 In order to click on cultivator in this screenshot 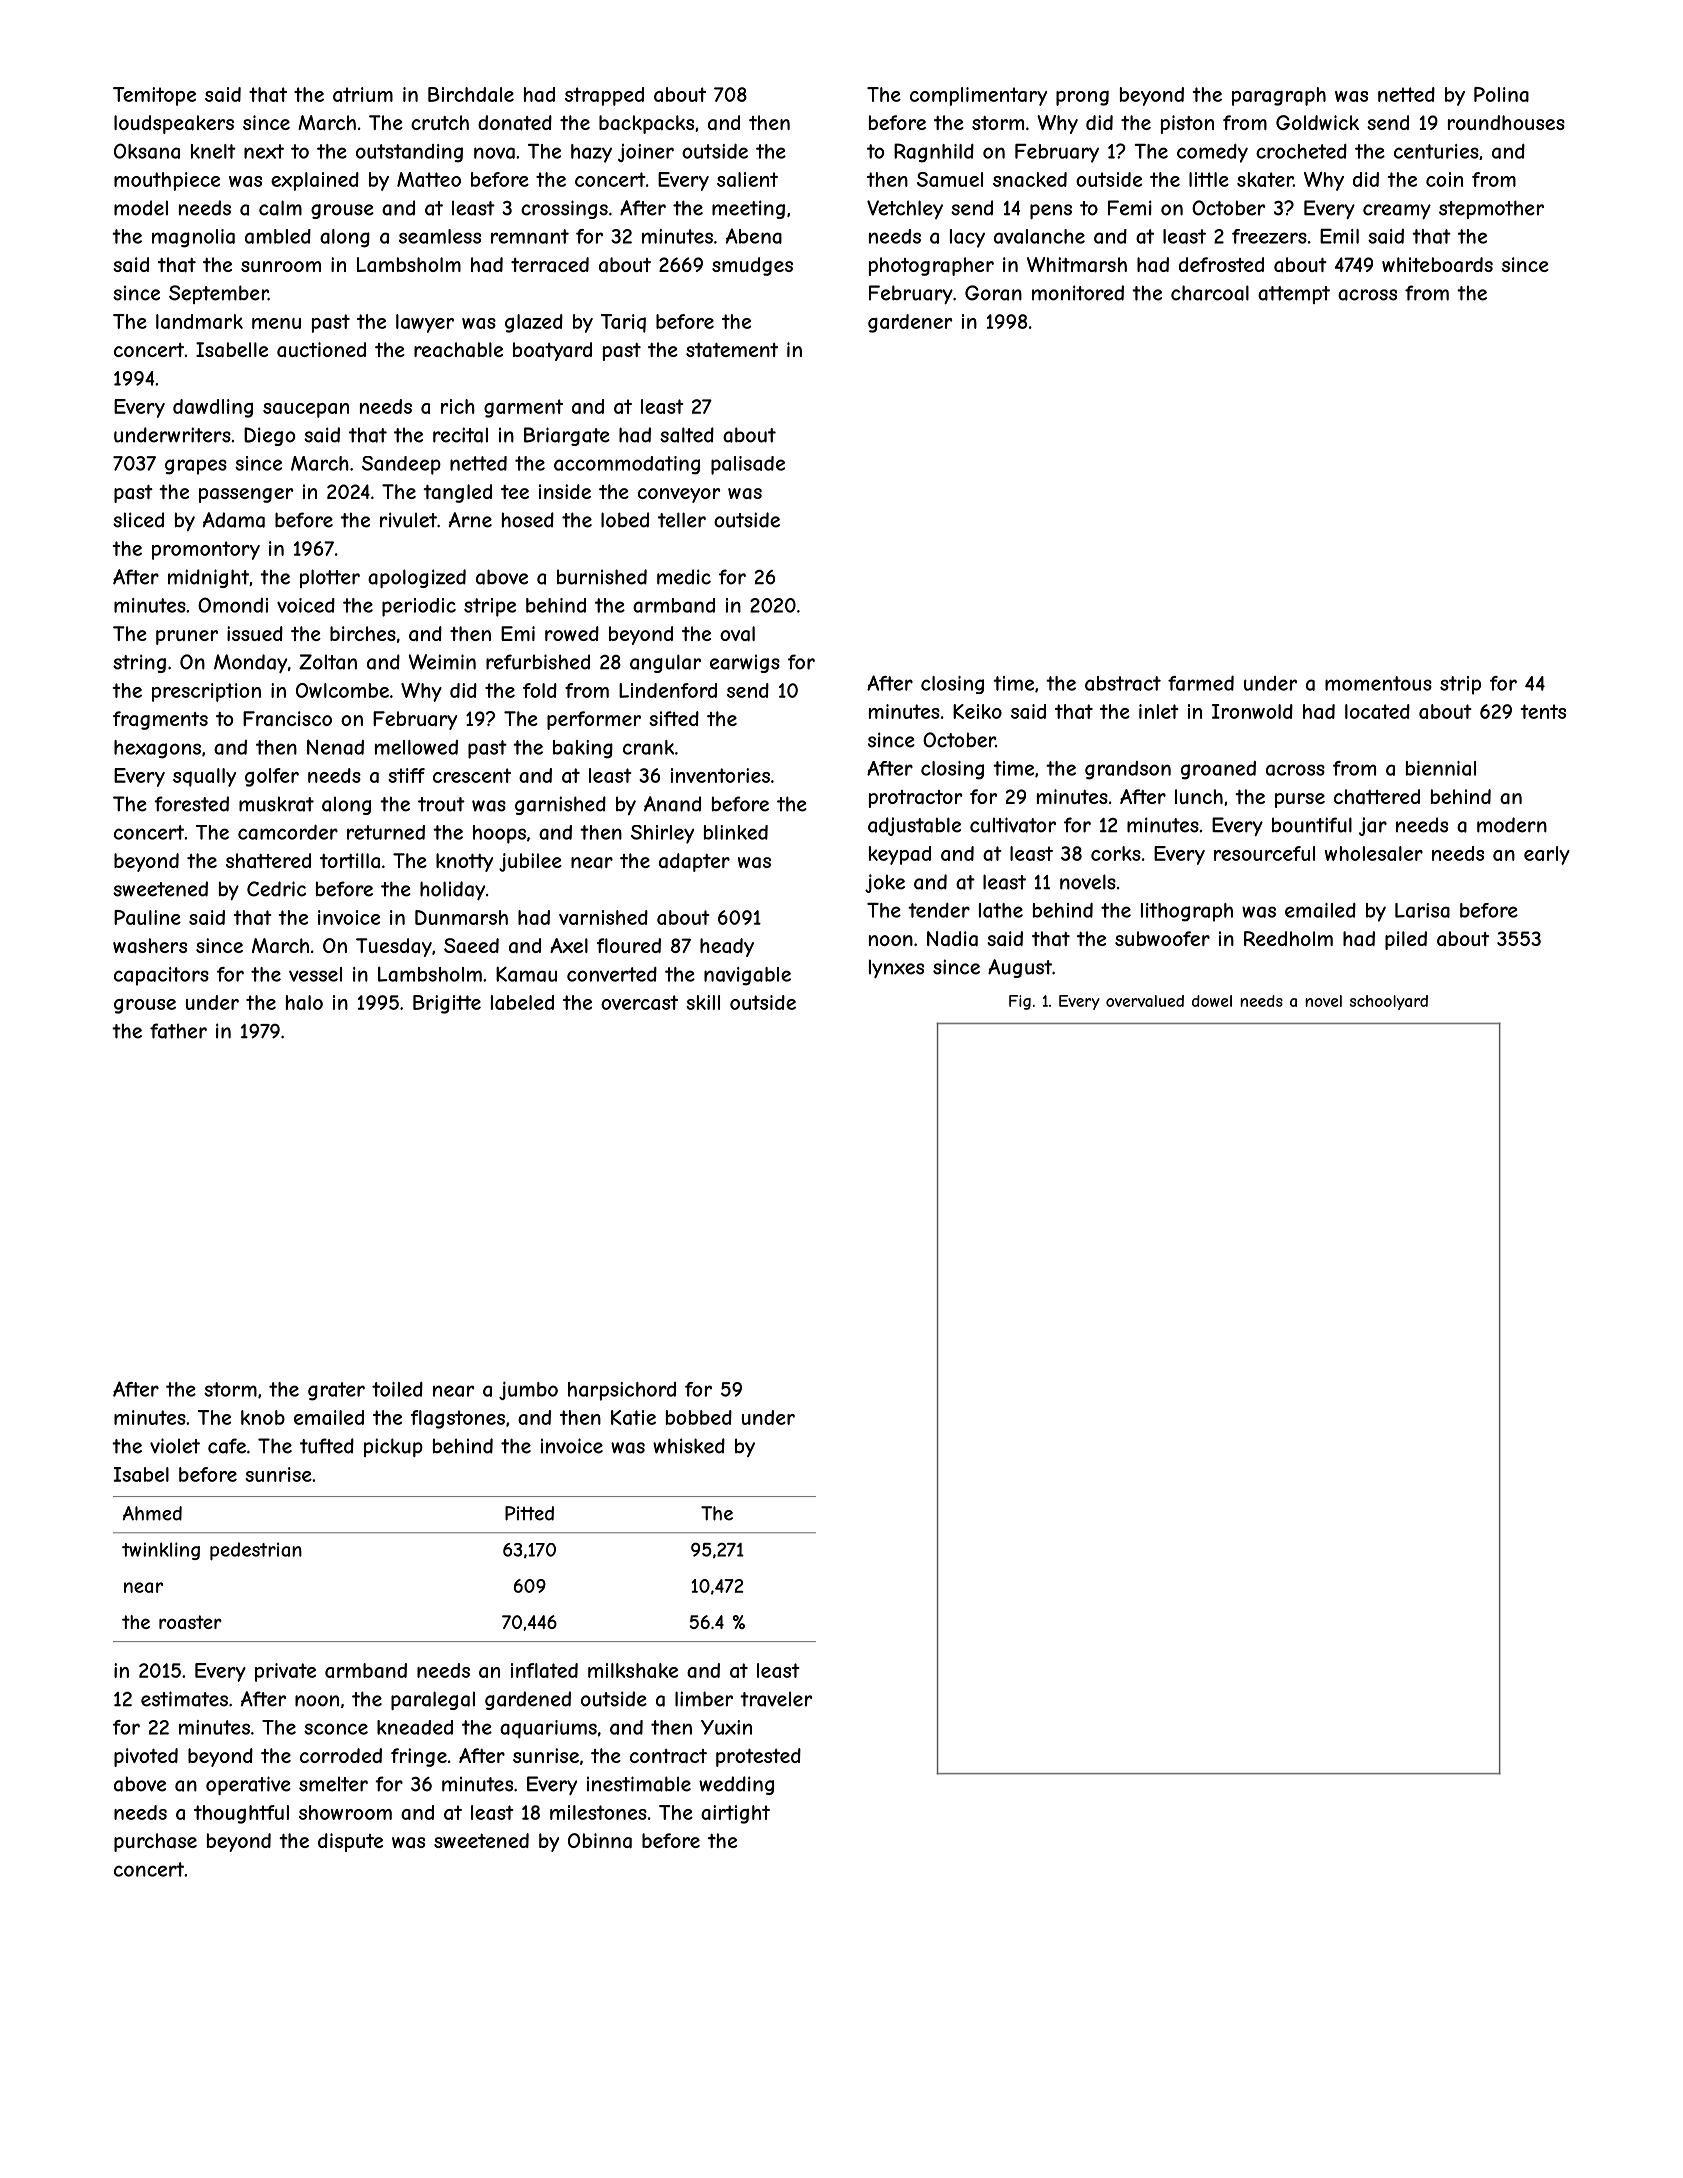, I will do `click(1013, 825)`.
